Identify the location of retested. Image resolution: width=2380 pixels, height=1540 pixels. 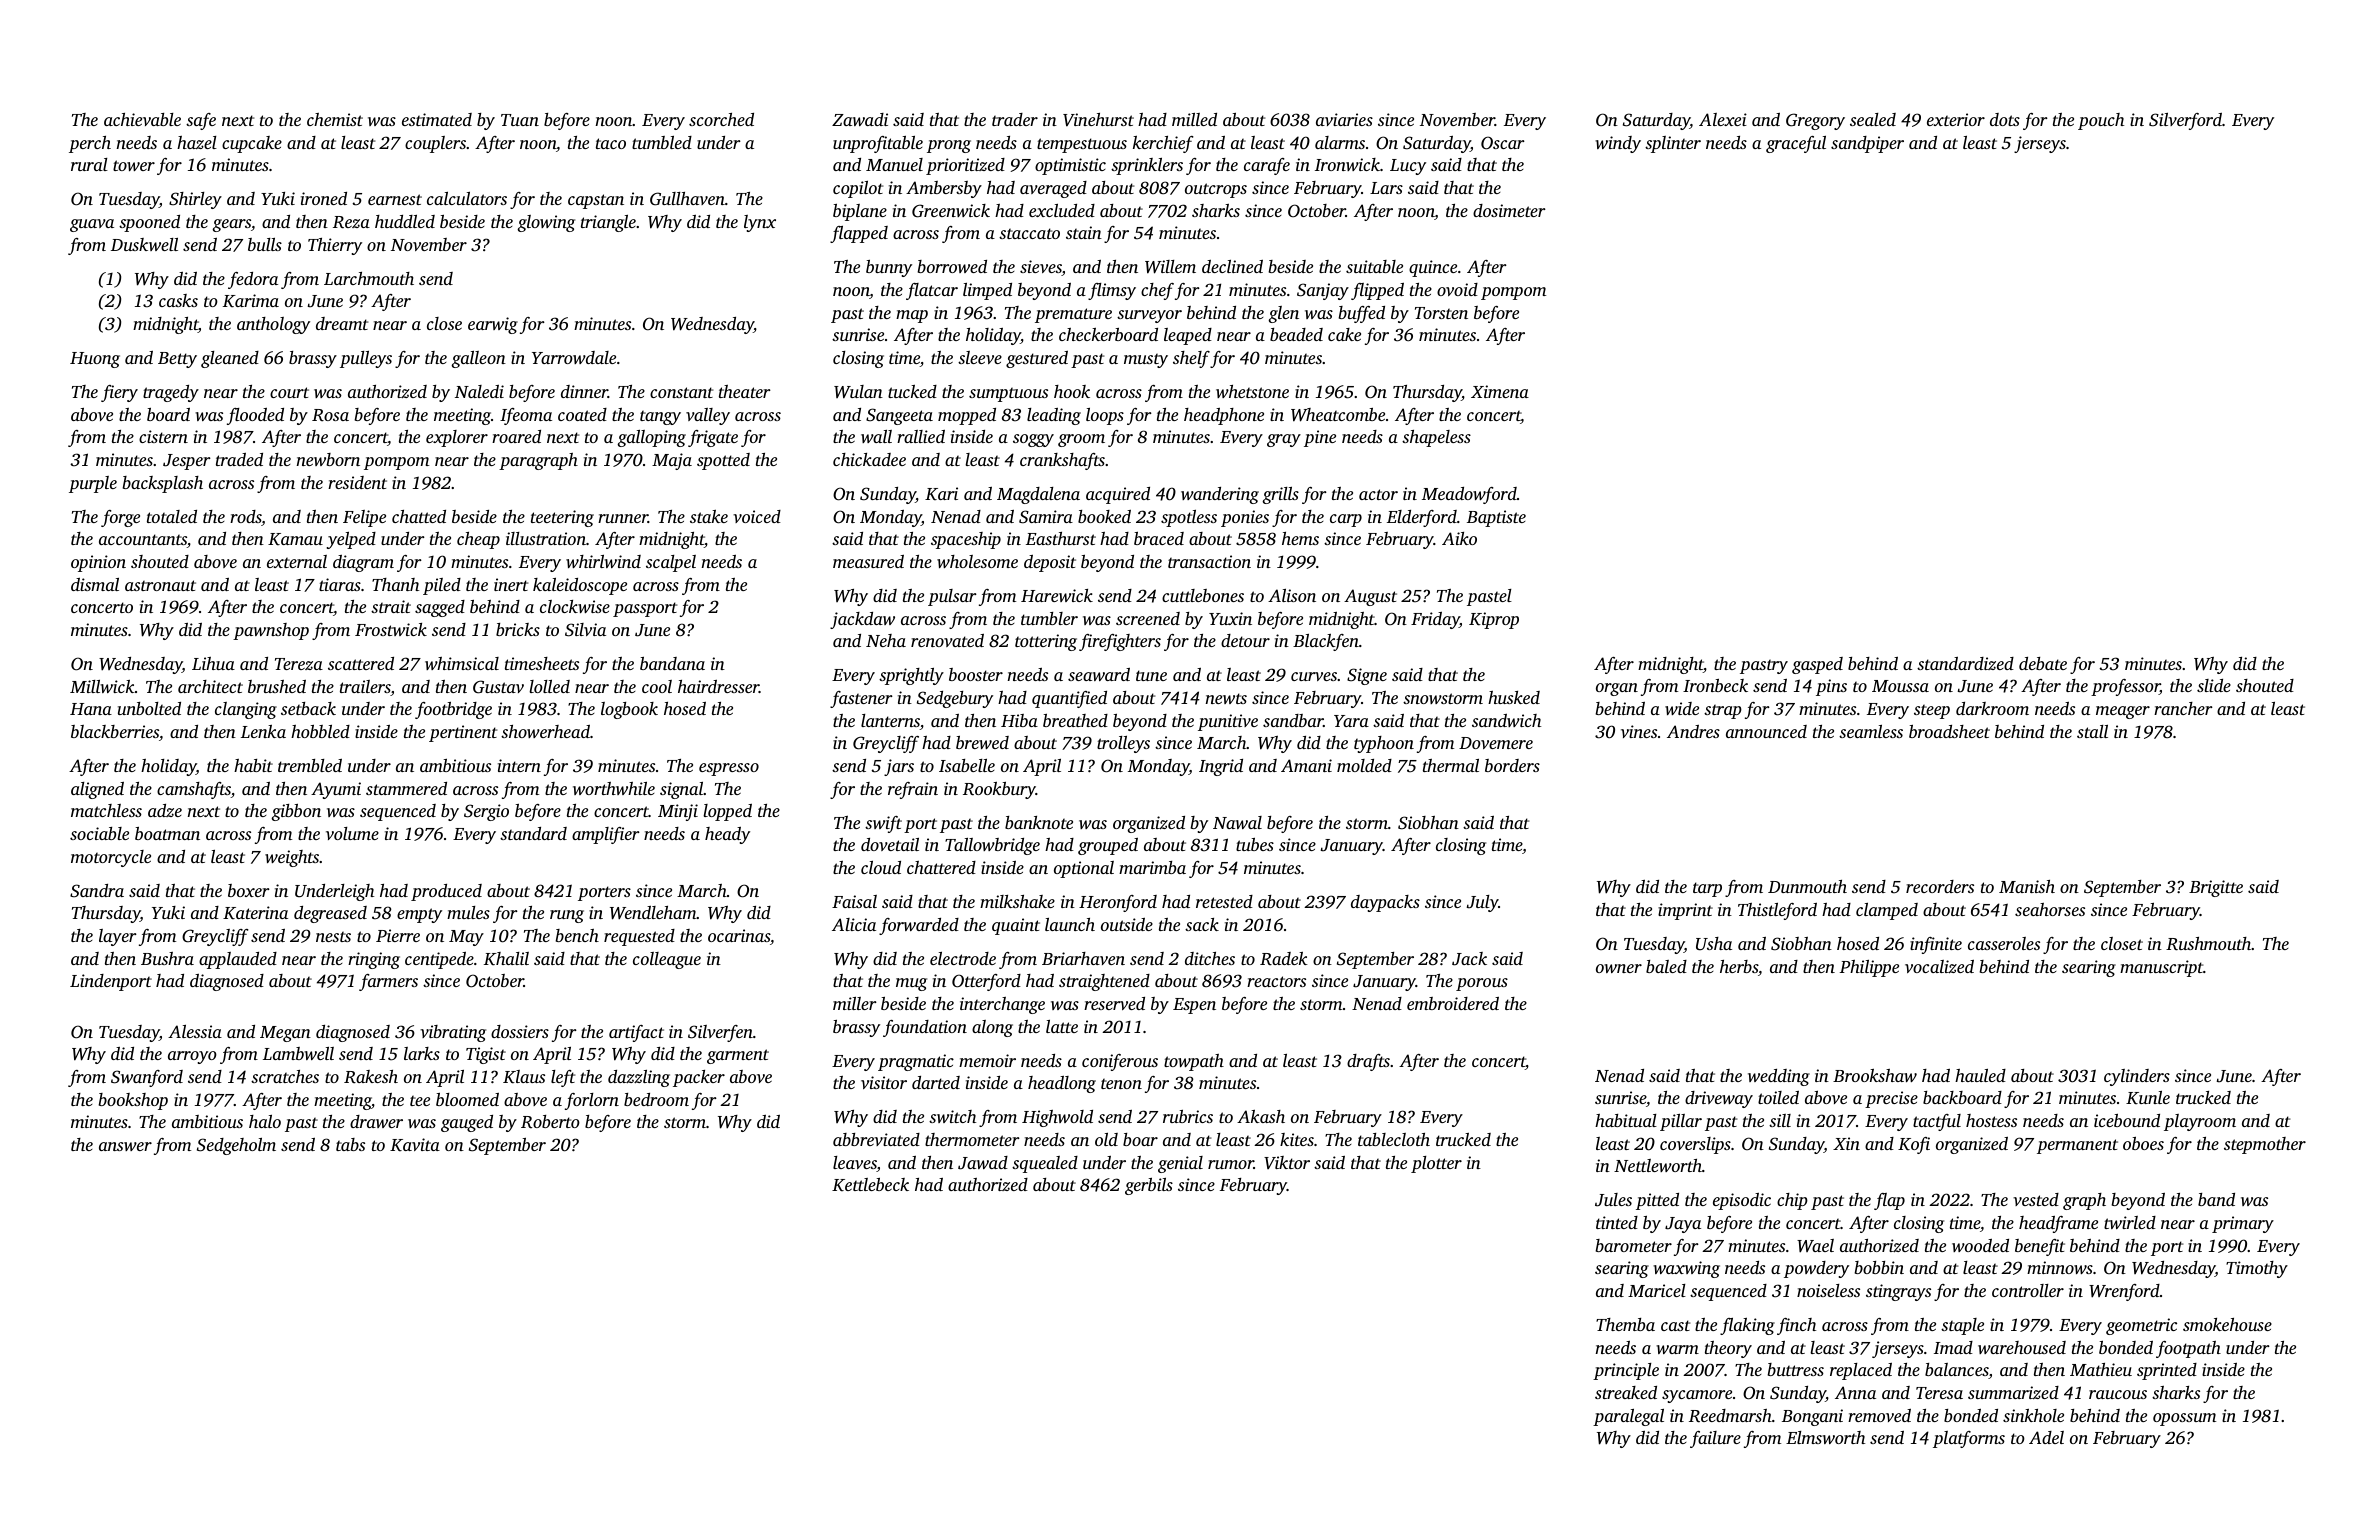
(1224, 901).
